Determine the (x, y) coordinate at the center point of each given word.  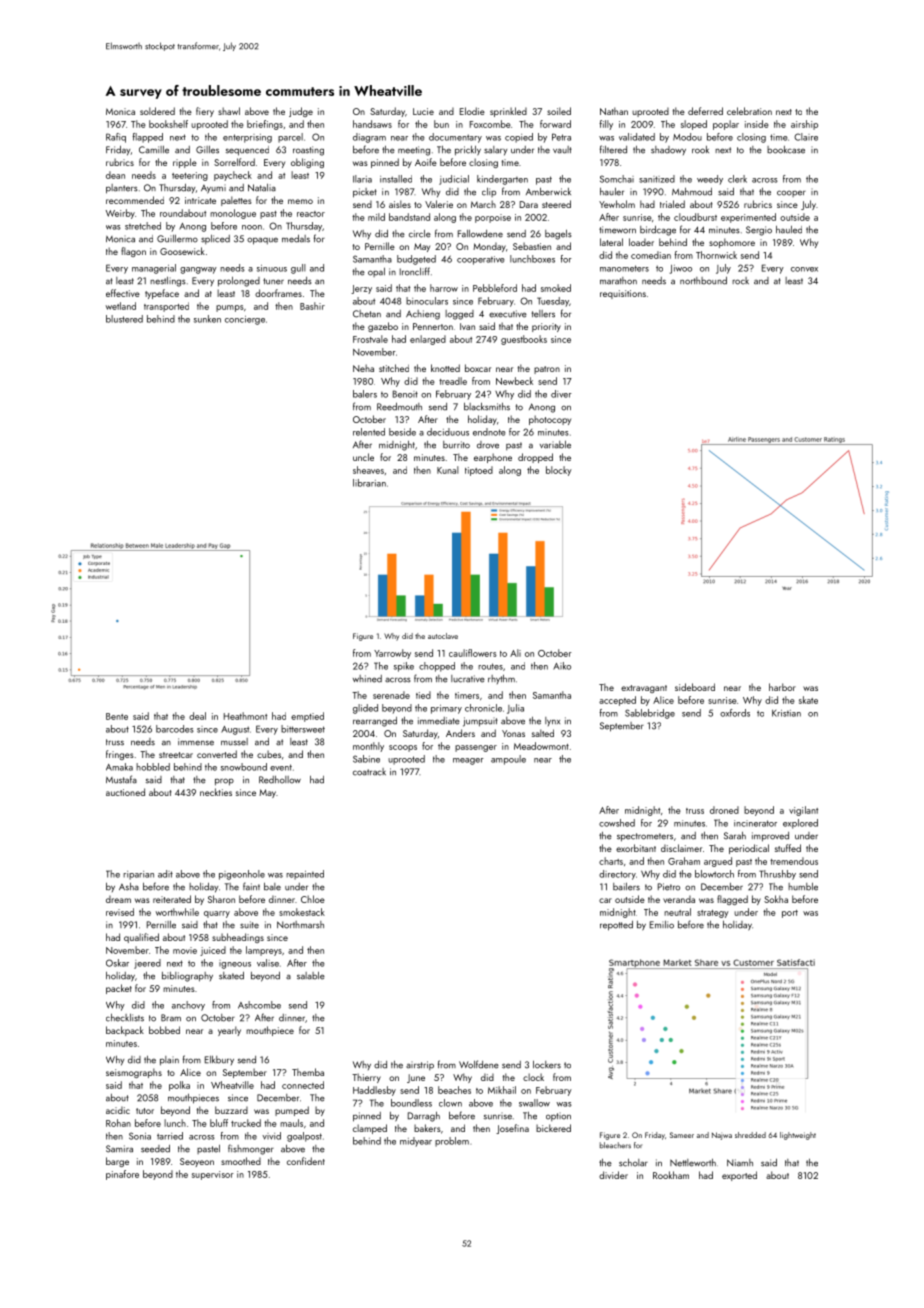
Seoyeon (197, 1162)
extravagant (644, 689)
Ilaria (362, 179)
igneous (235, 964)
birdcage (658, 231)
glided (365, 709)
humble (803, 887)
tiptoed (479, 471)
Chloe (313, 899)
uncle (363, 457)
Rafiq (116, 138)
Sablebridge (650, 714)
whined (367, 679)
